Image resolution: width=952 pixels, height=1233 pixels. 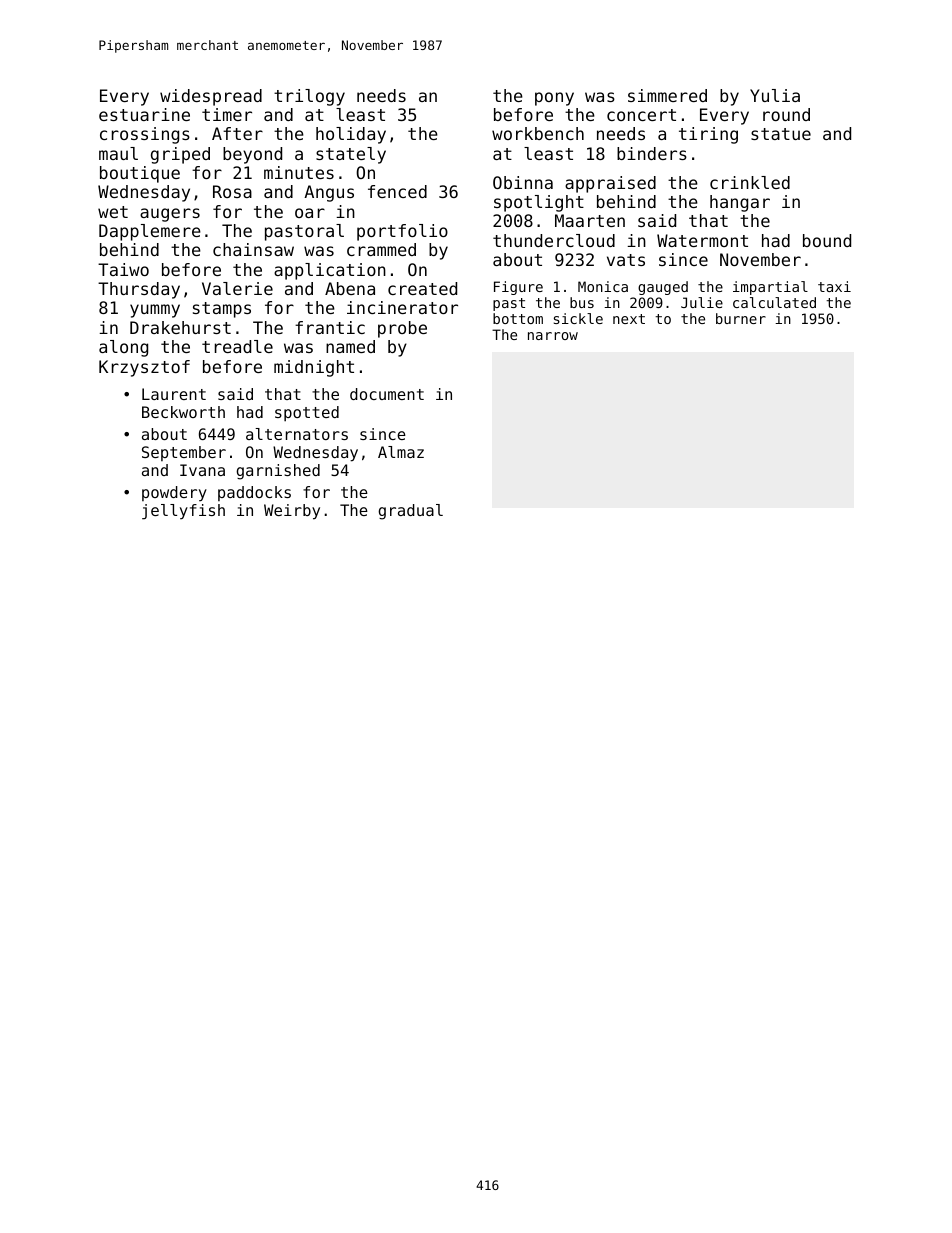 I want to click on chainsaw, so click(x=253, y=249).
